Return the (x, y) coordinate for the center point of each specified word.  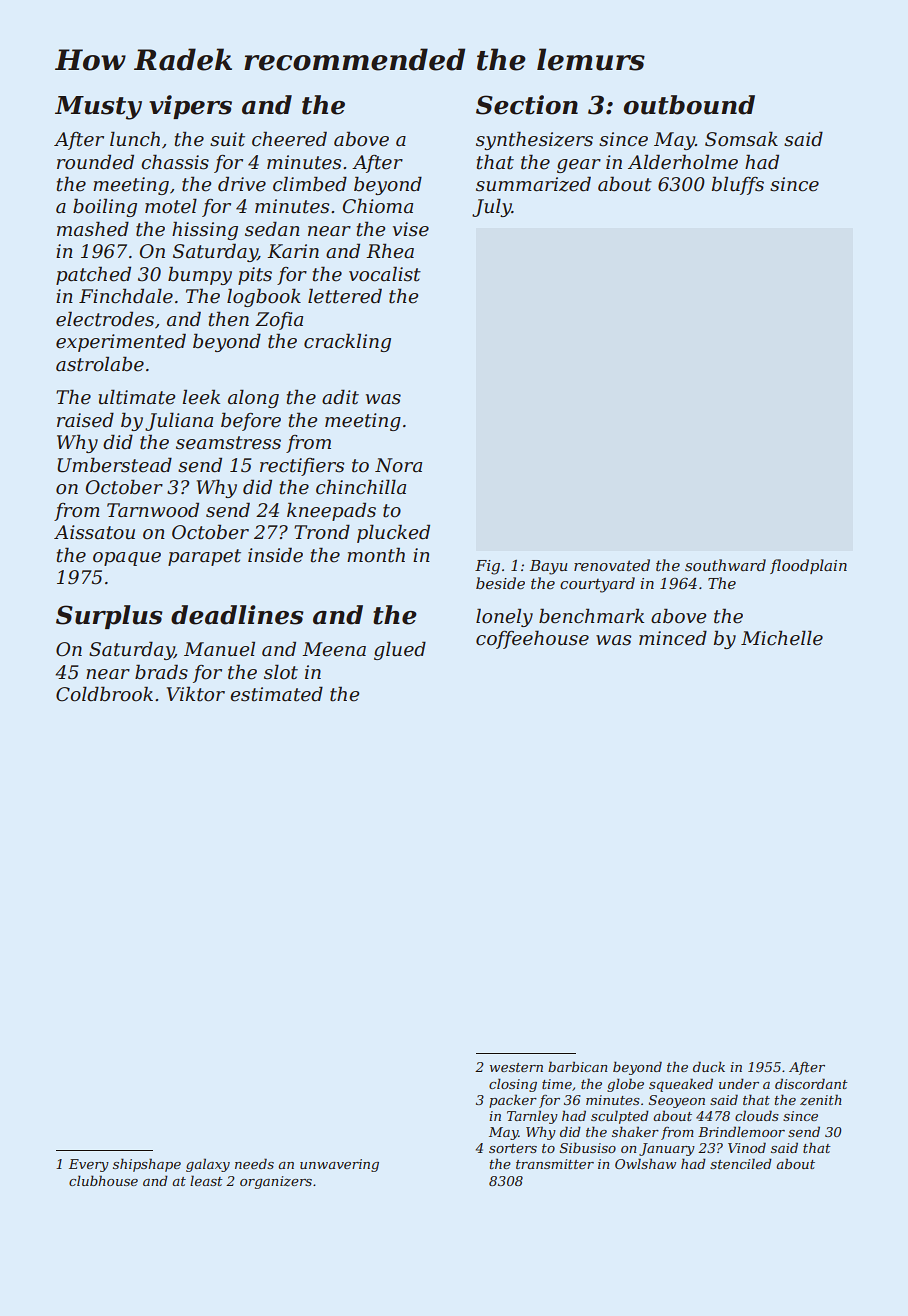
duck (709, 1066)
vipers (190, 107)
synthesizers (534, 140)
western (516, 1067)
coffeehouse (532, 639)
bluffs (738, 185)
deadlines (237, 615)
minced (673, 638)
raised (85, 420)
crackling (347, 342)
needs (254, 1163)
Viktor (196, 694)
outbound (689, 105)
